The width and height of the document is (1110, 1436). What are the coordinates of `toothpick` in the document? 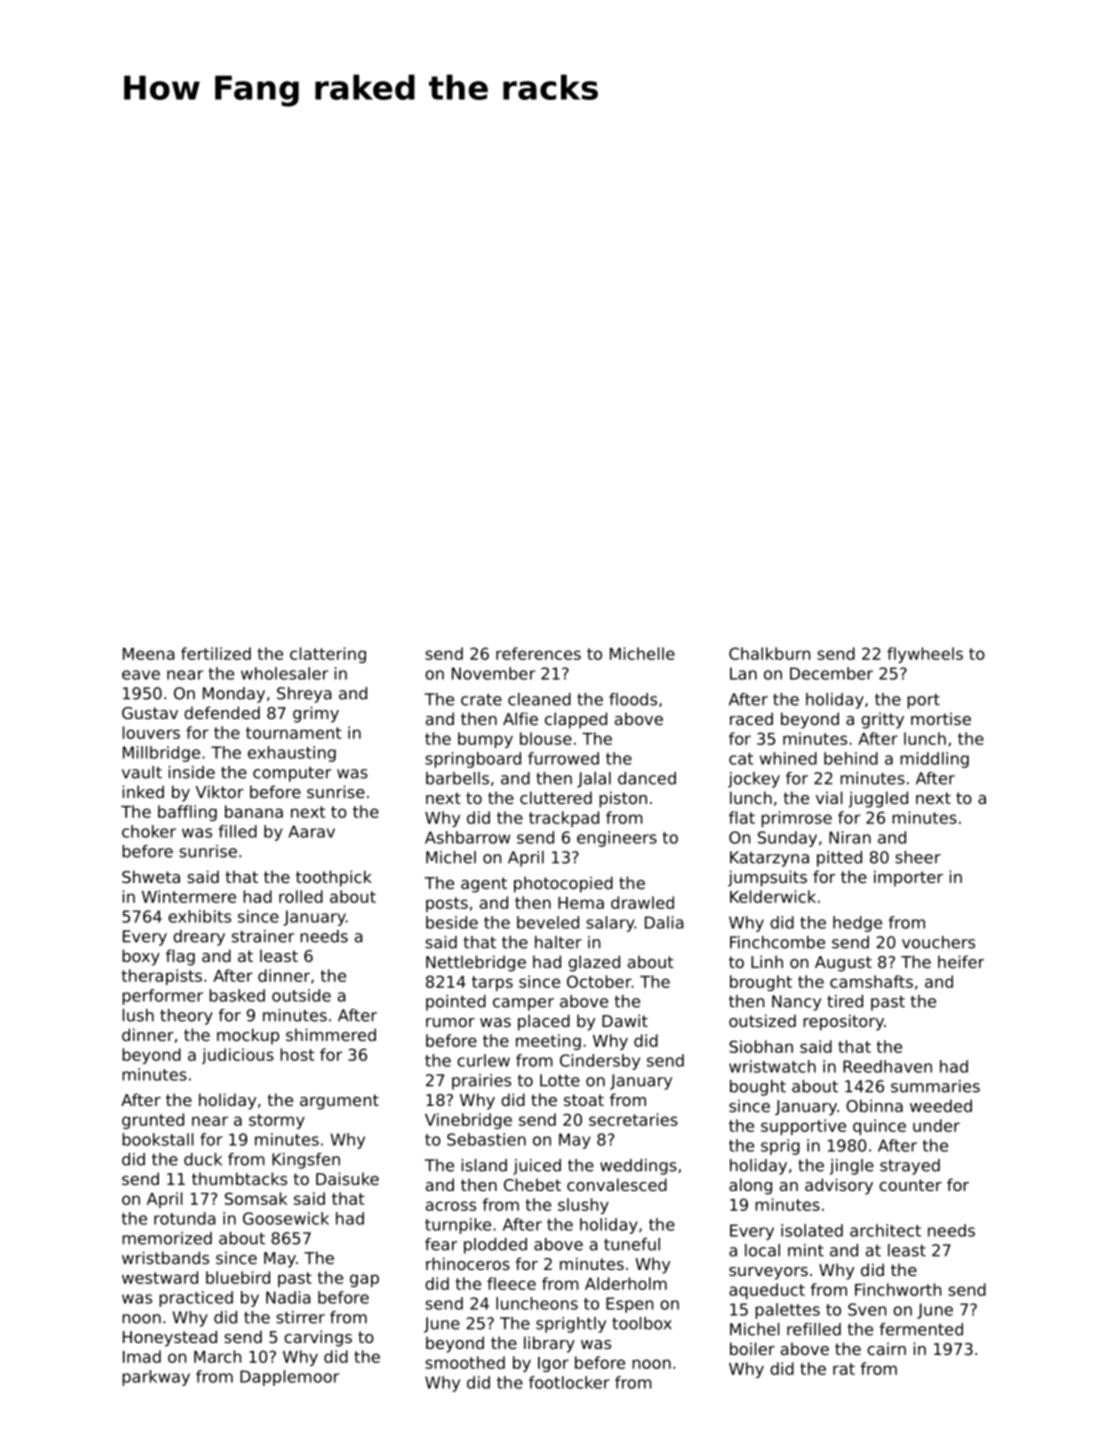 It's located at (334, 878).
